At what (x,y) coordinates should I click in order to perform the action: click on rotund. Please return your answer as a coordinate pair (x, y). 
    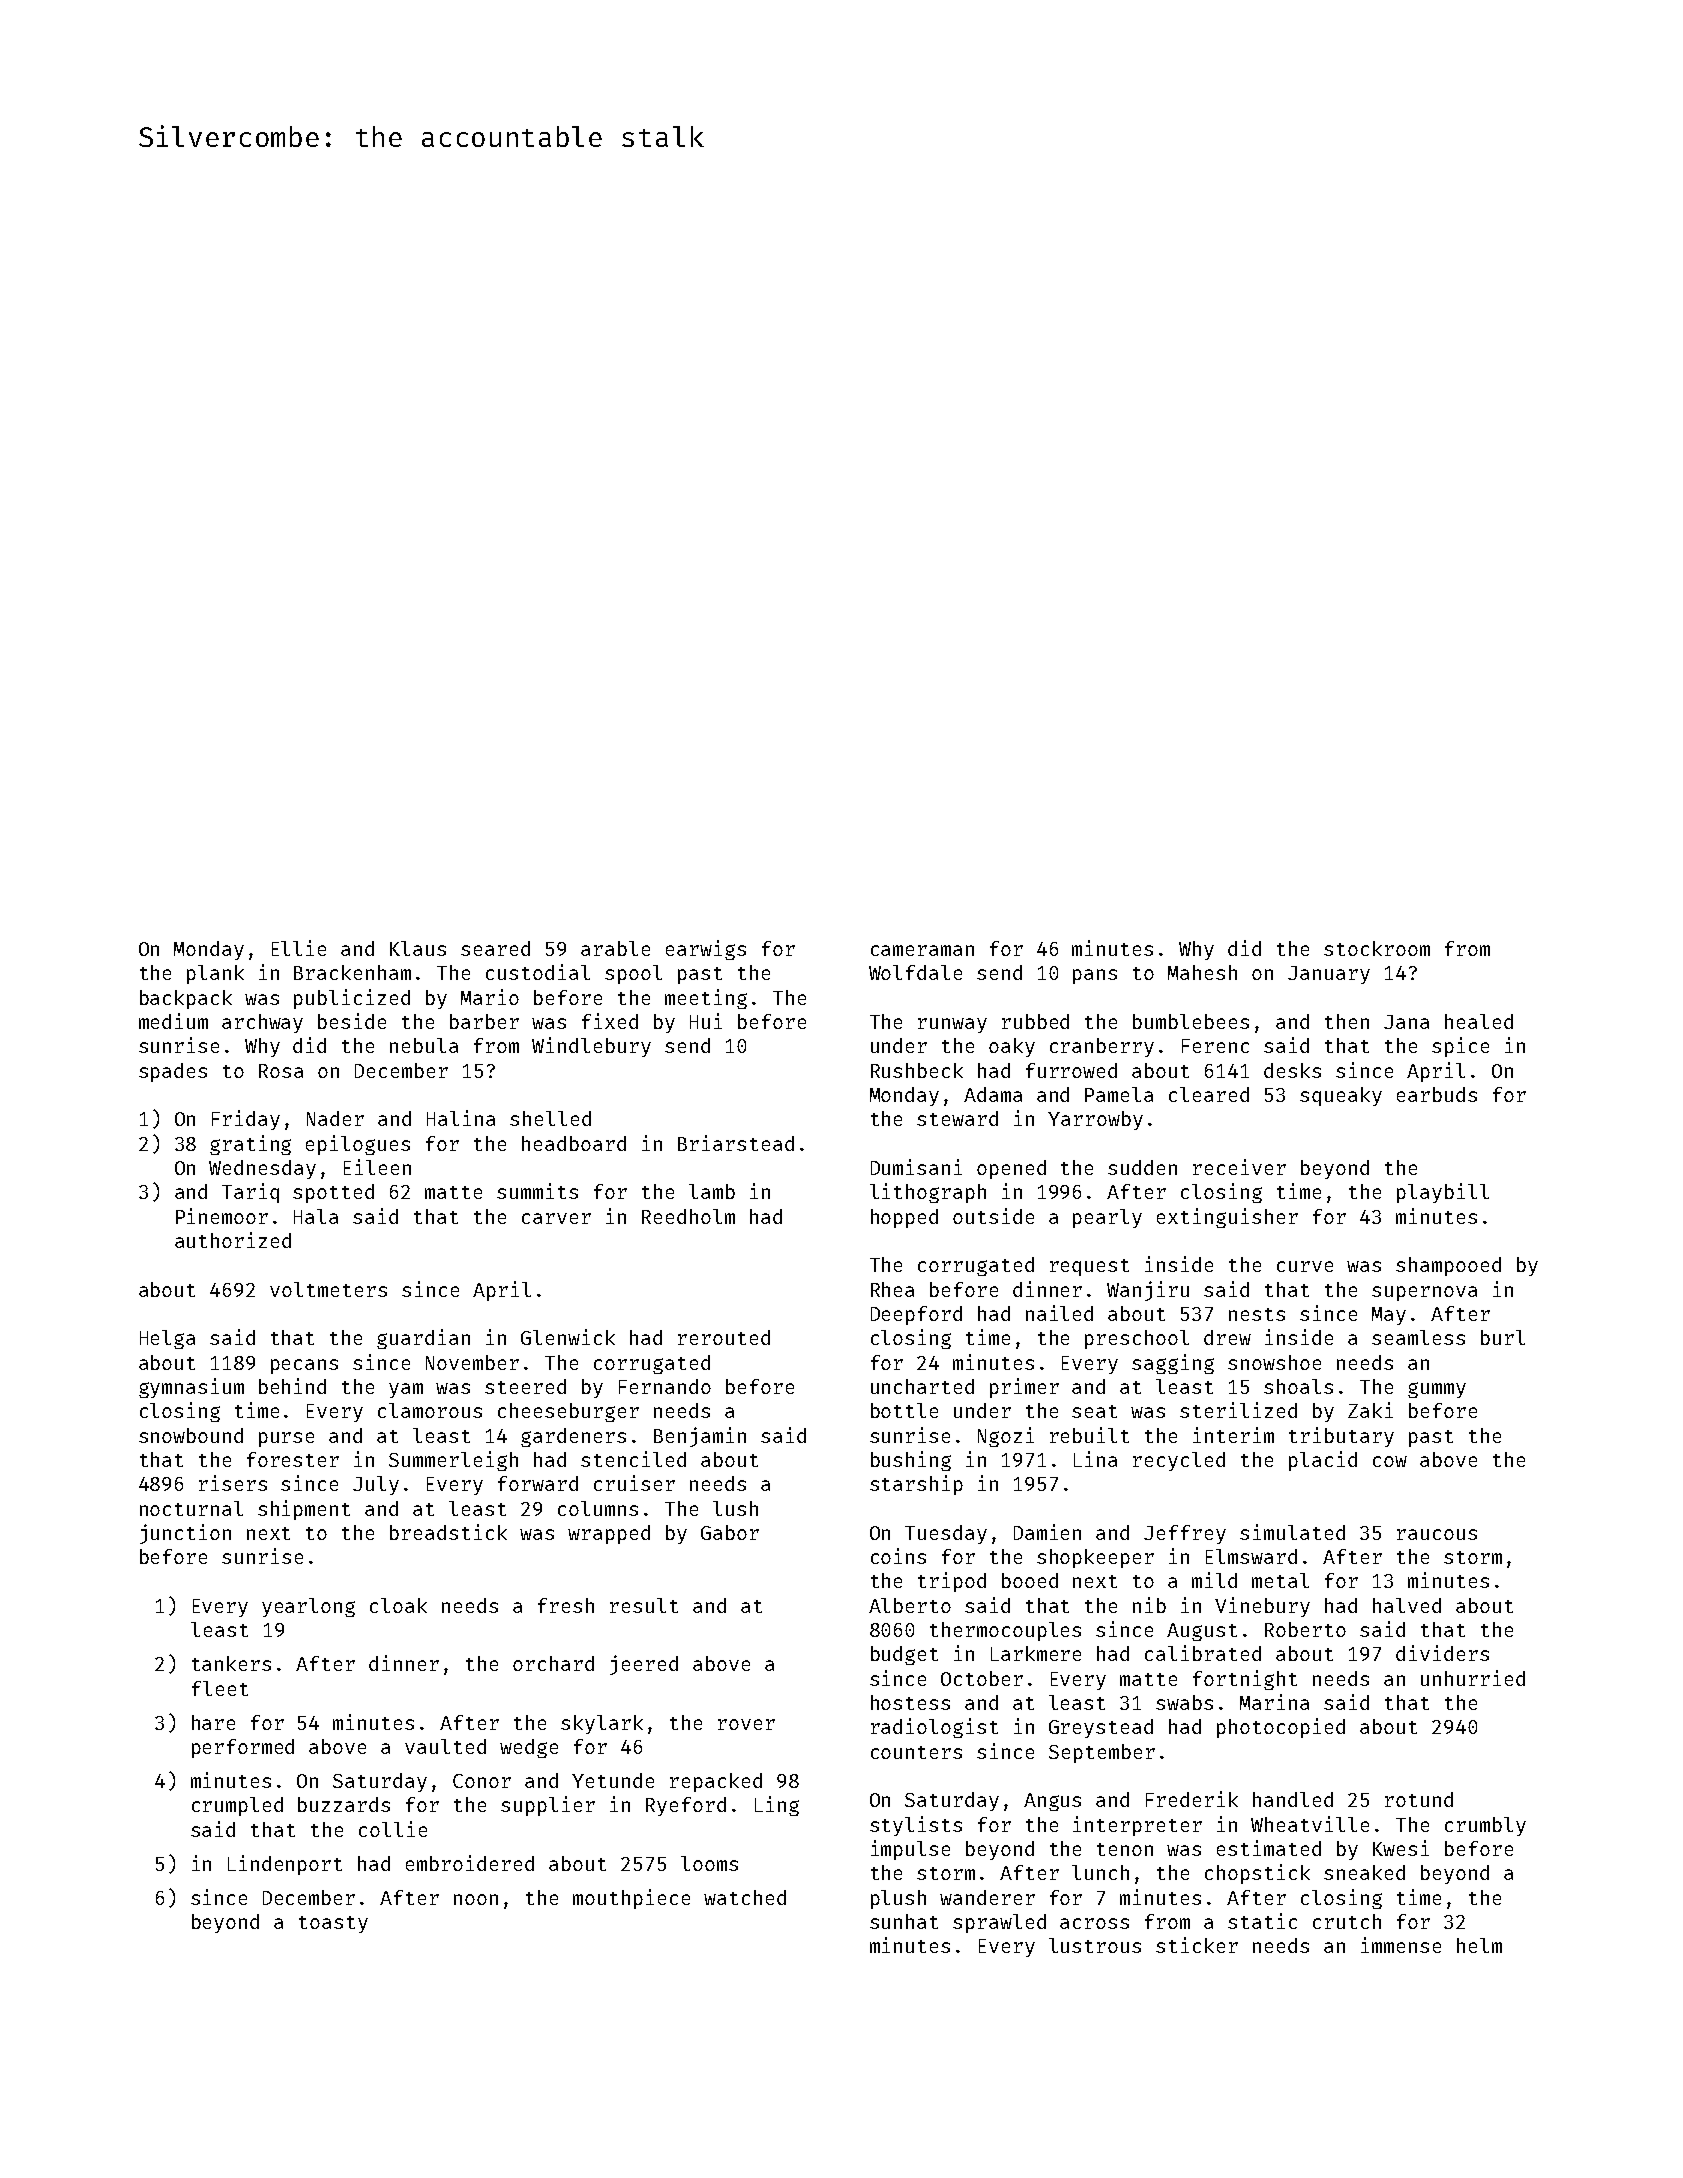
    Looking at the image, I should click on (1419, 1799).
